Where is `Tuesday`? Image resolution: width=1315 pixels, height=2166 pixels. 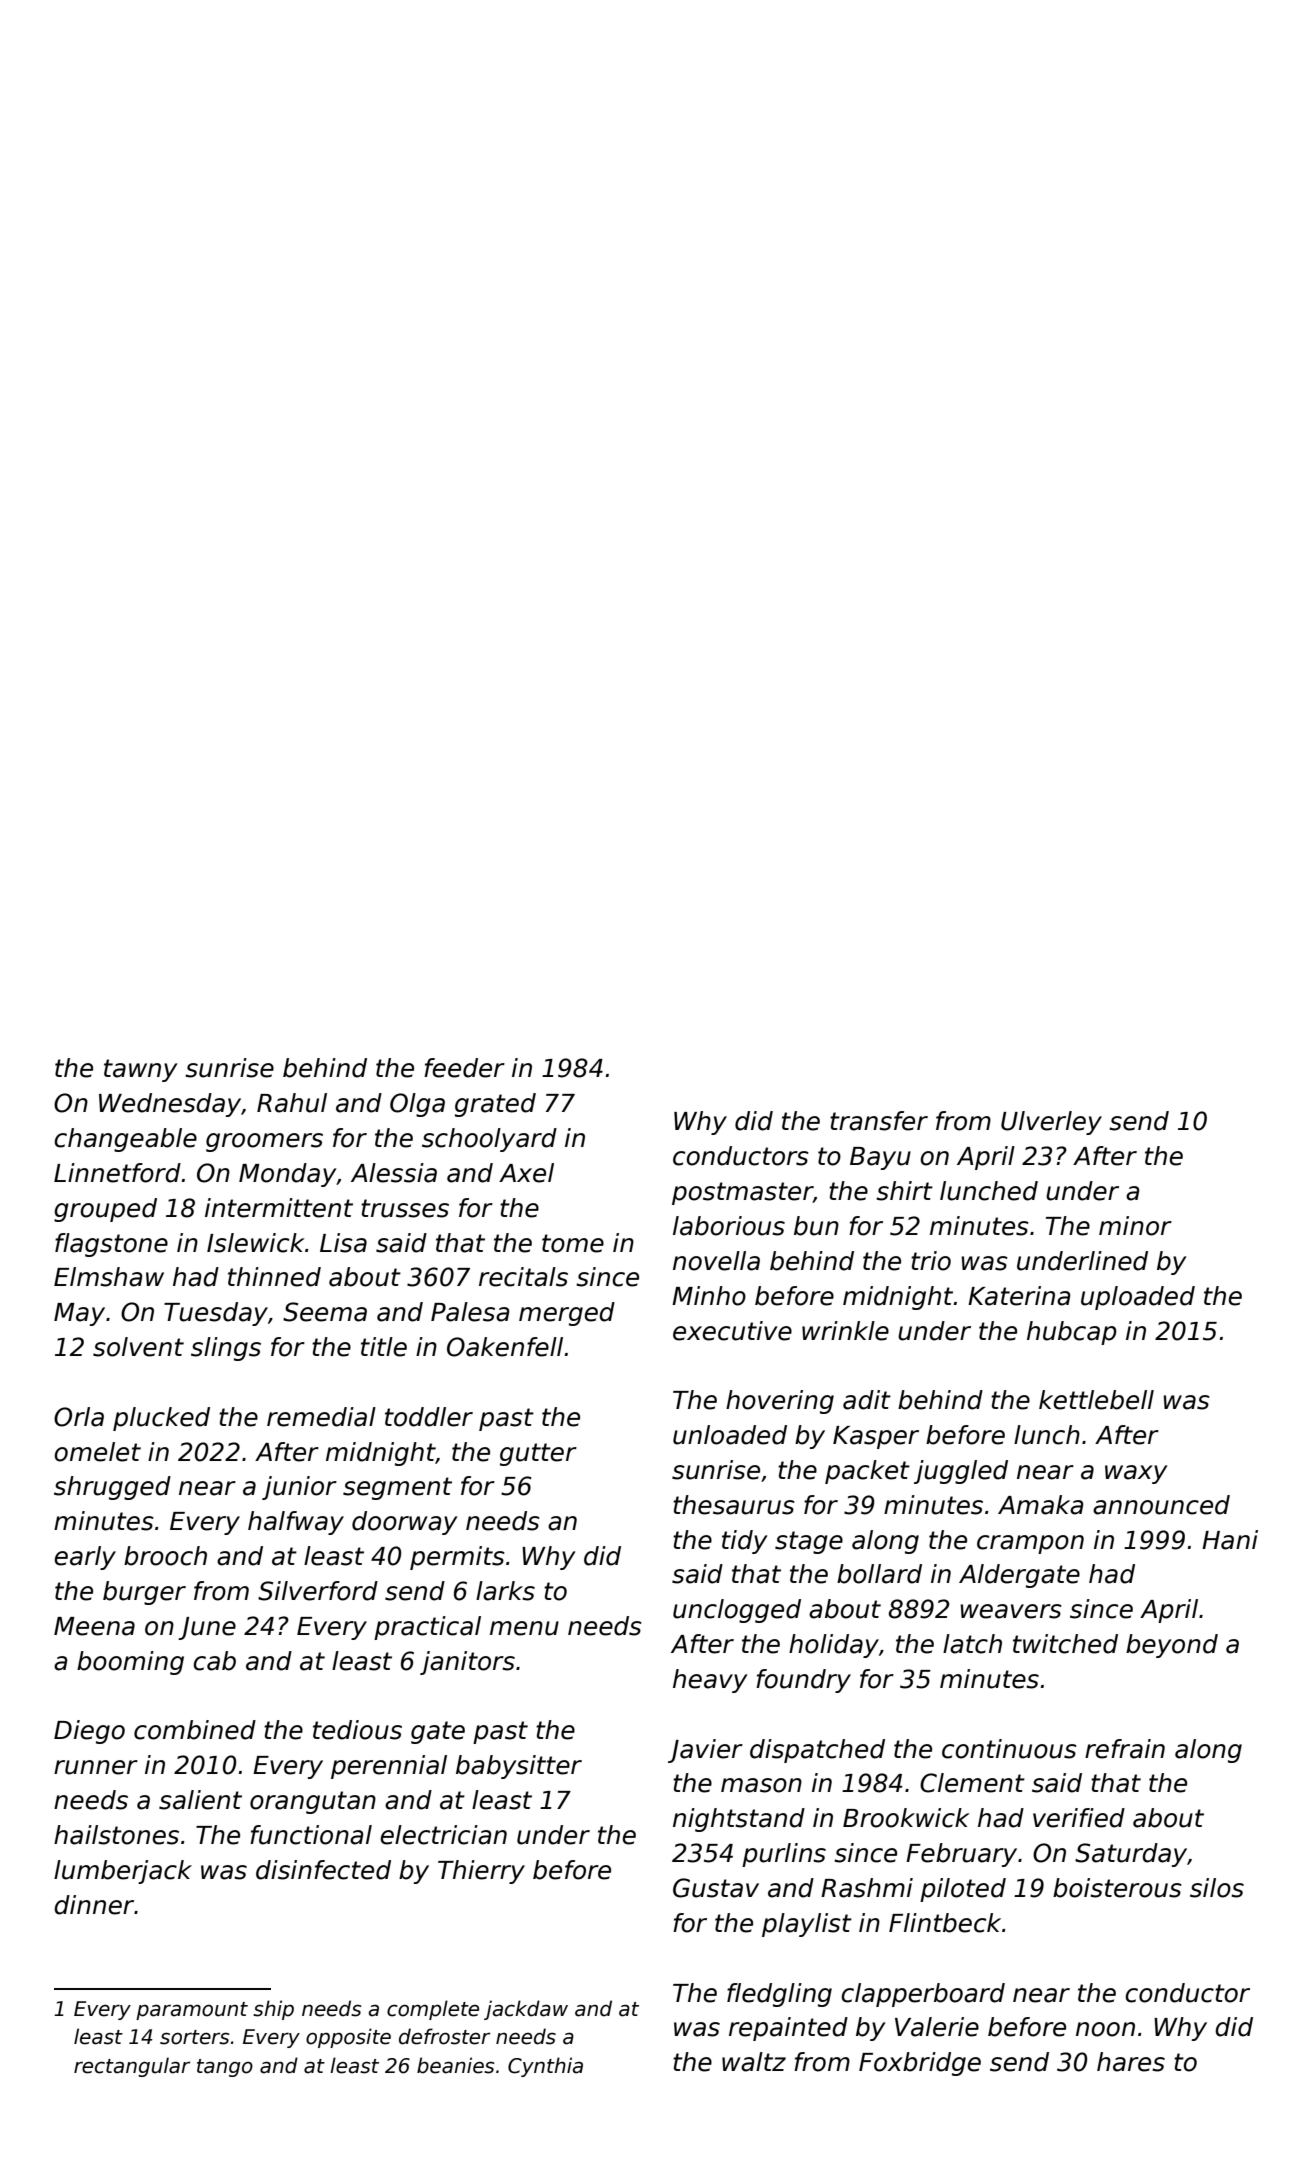 Tuesday is located at coordinates (216, 1314).
